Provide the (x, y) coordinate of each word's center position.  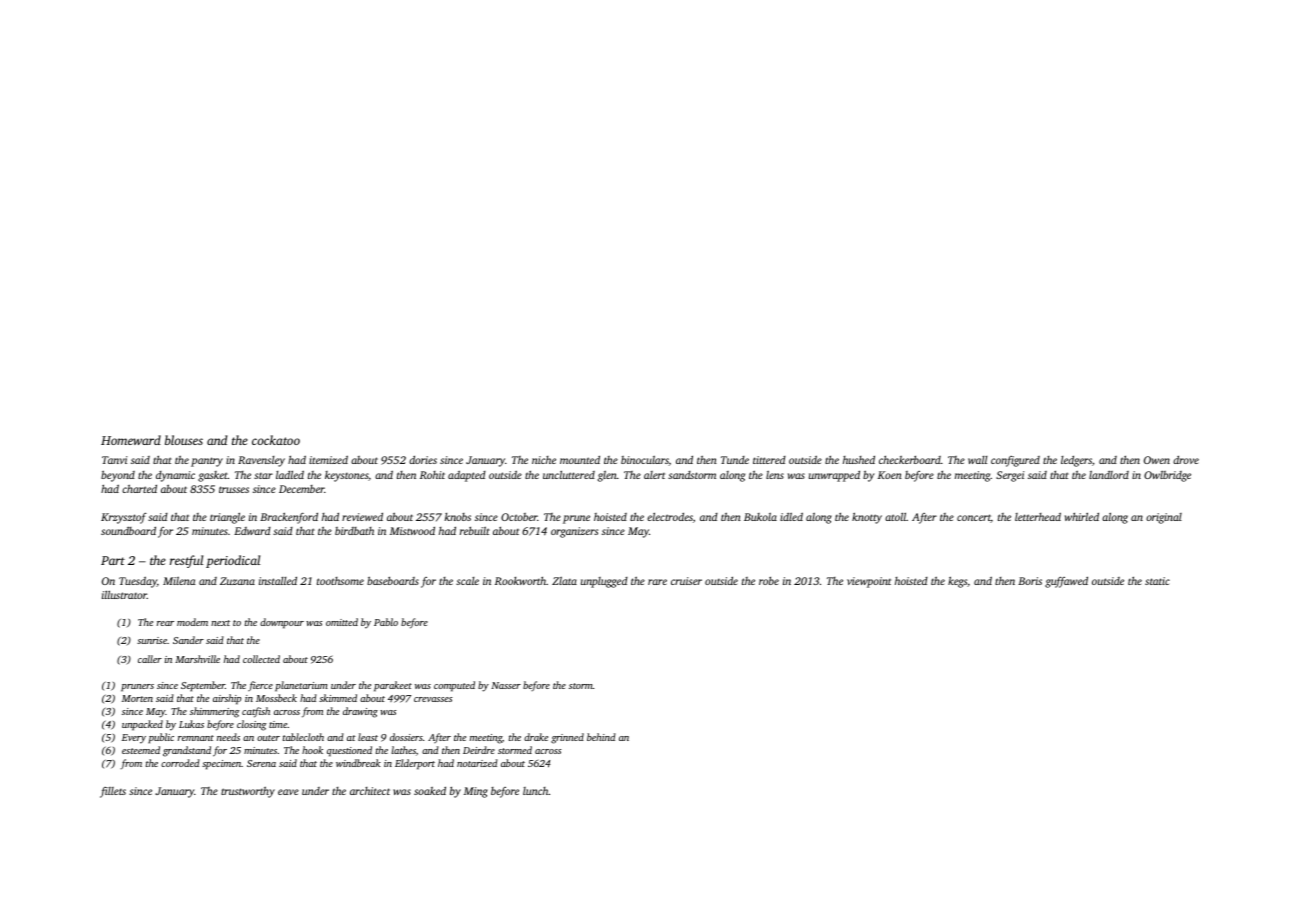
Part (113, 560)
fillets (113, 792)
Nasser (506, 685)
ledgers (1076, 461)
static (1157, 581)
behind (601, 737)
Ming (476, 792)
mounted (580, 460)
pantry (207, 462)
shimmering (214, 712)
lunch (536, 791)
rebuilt (475, 531)
